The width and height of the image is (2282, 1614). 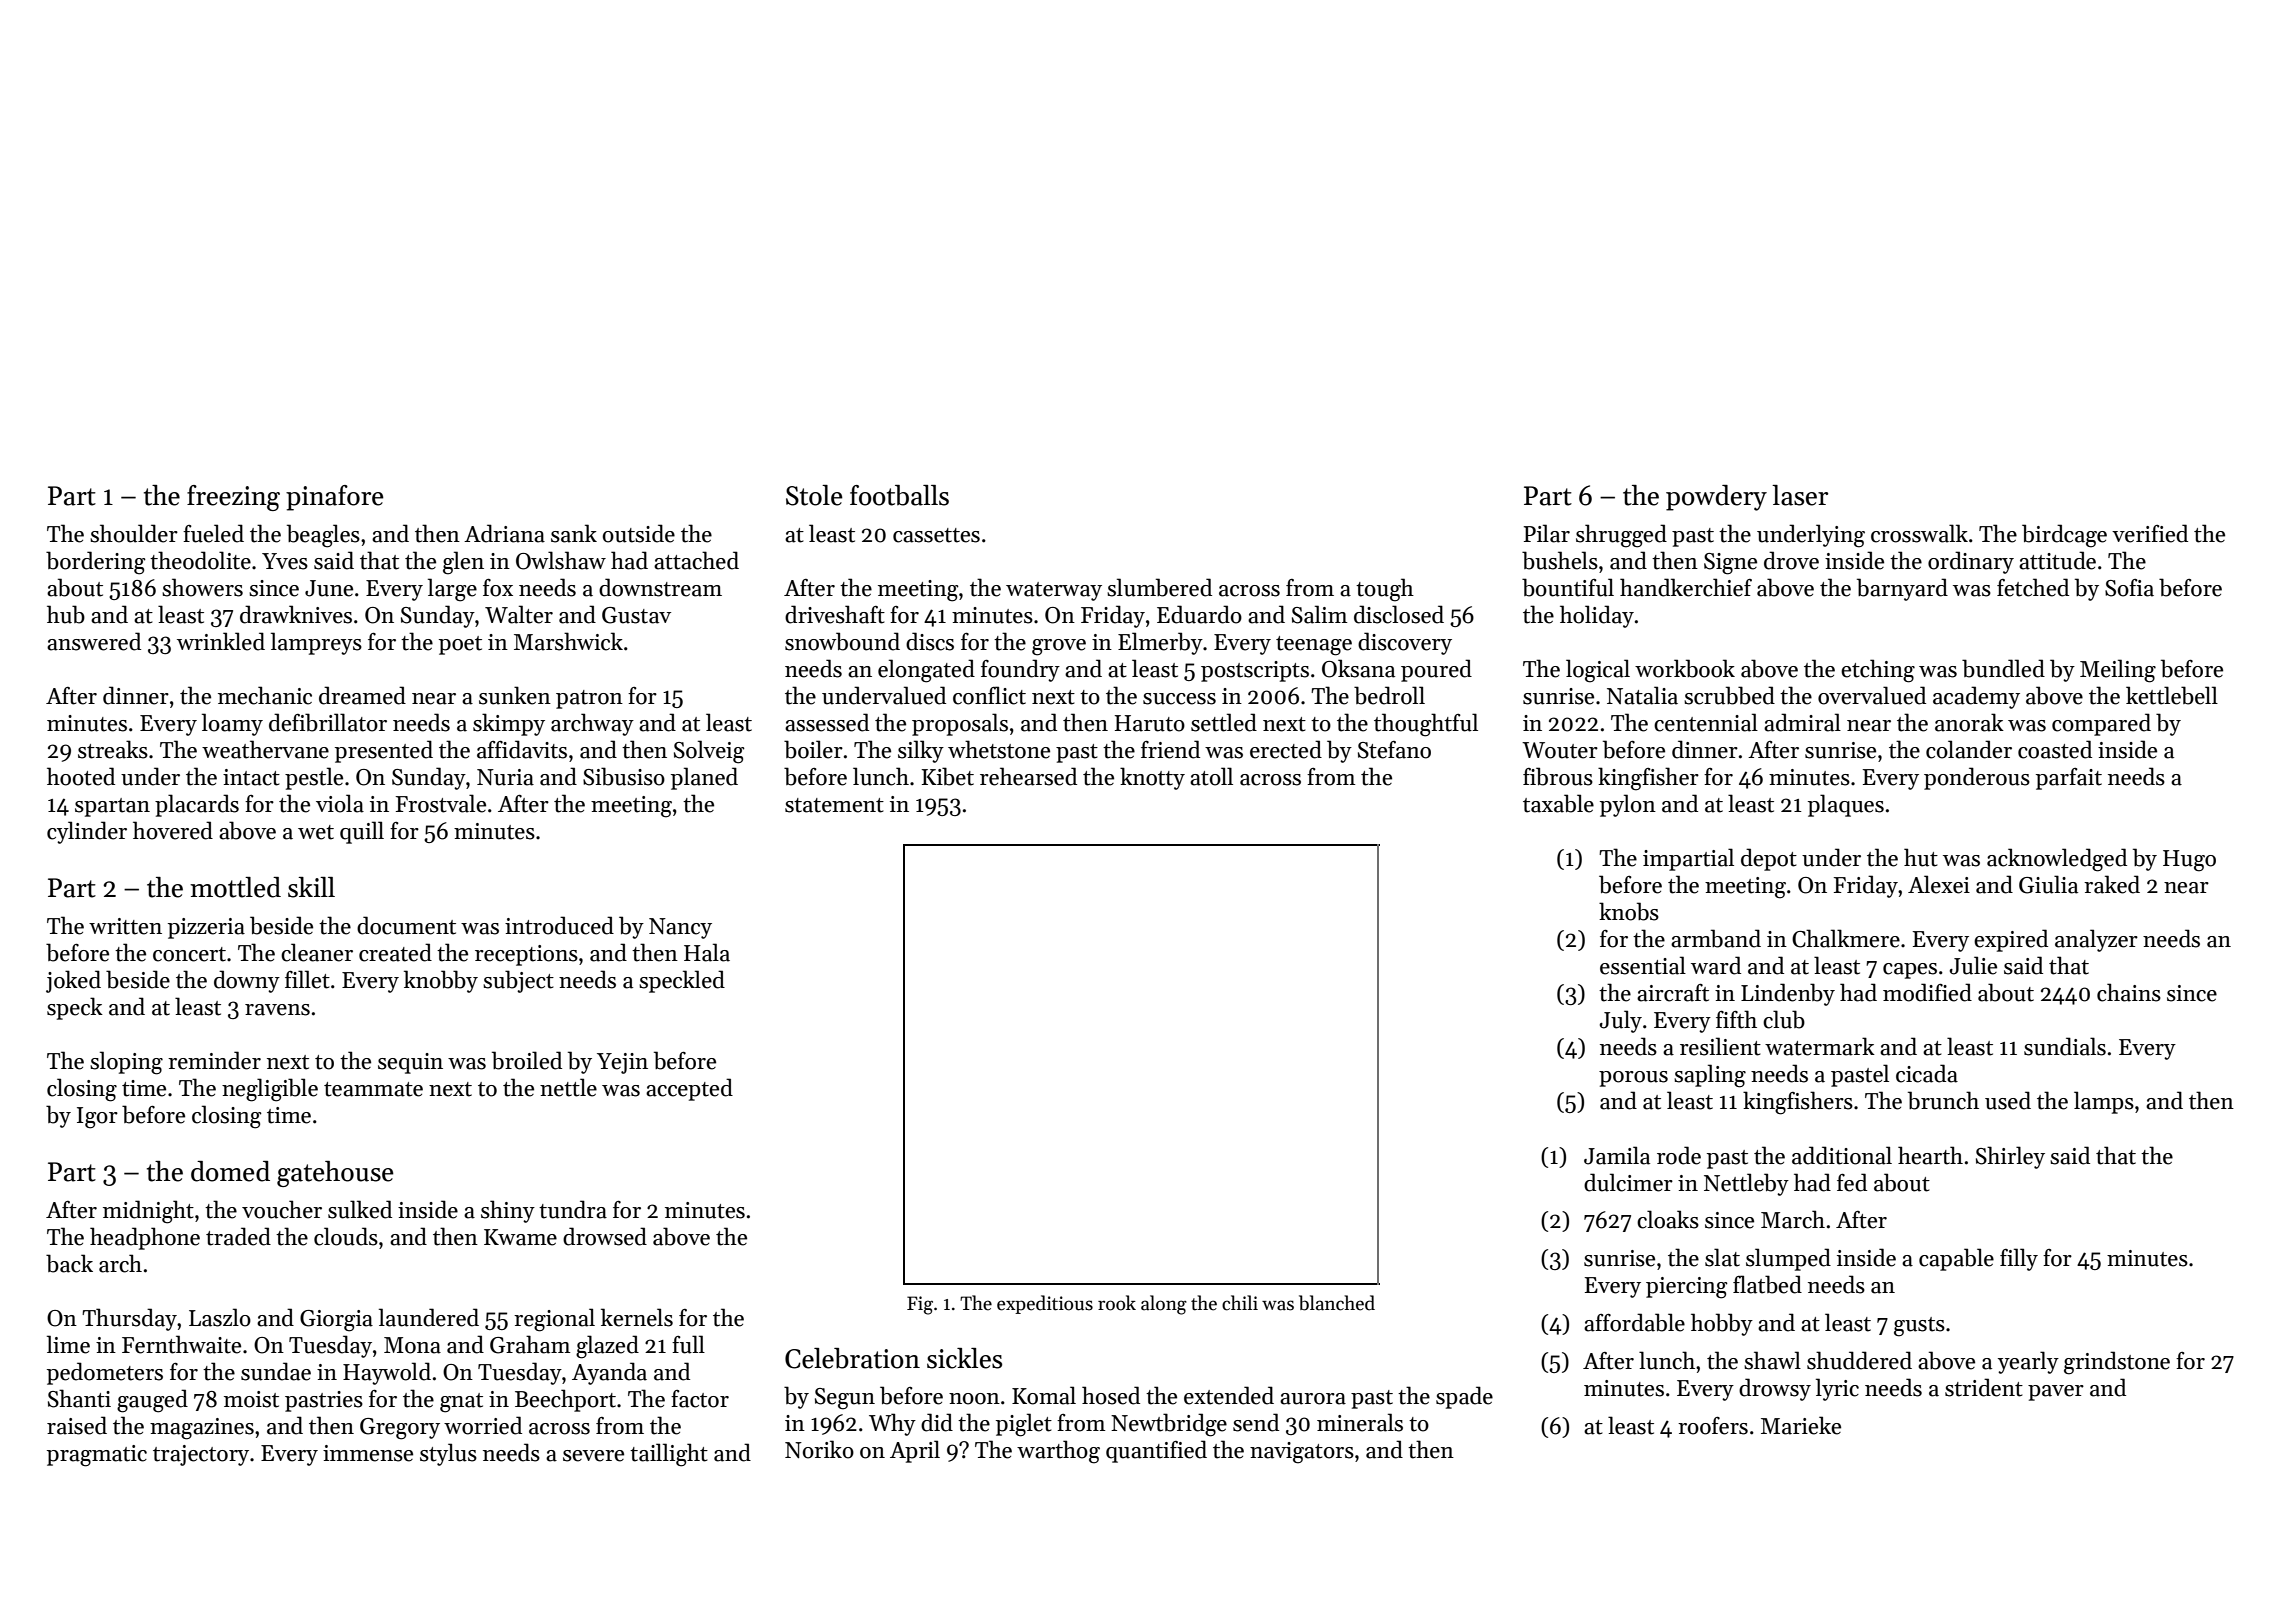 What do you see at coordinates (1633, 1079) in the image?
I see `porous` at bounding box center [1633, 1079].
